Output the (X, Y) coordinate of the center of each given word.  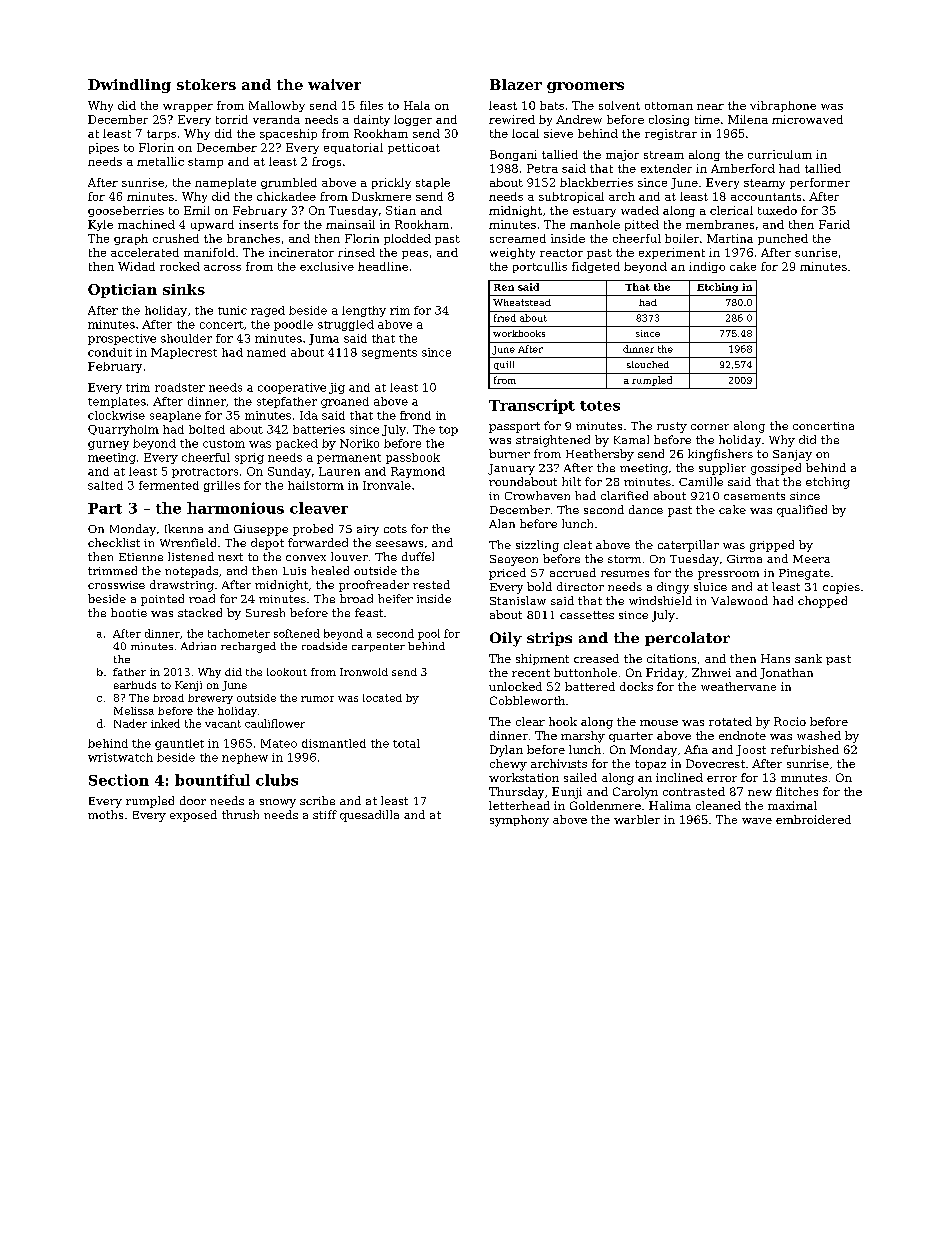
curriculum (780, 154)
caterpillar (688, 546)
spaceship (288, 134)
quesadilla (369, 816)
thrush (240, 814)
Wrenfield (188, 542)
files (371, 105)
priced (507, 574)
